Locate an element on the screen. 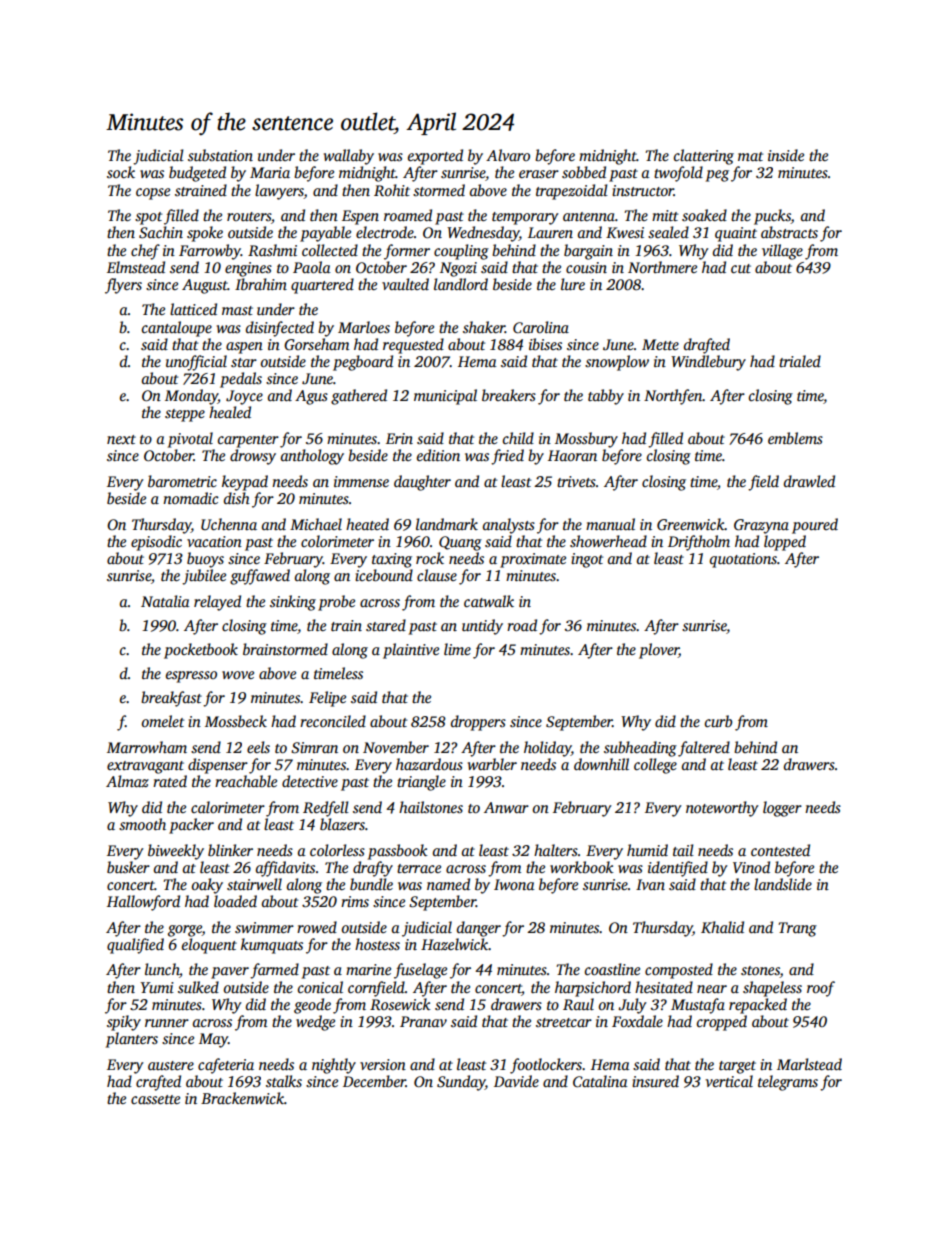 The image size is (952, 1233). sinking is located at coordinates (293, 603).
